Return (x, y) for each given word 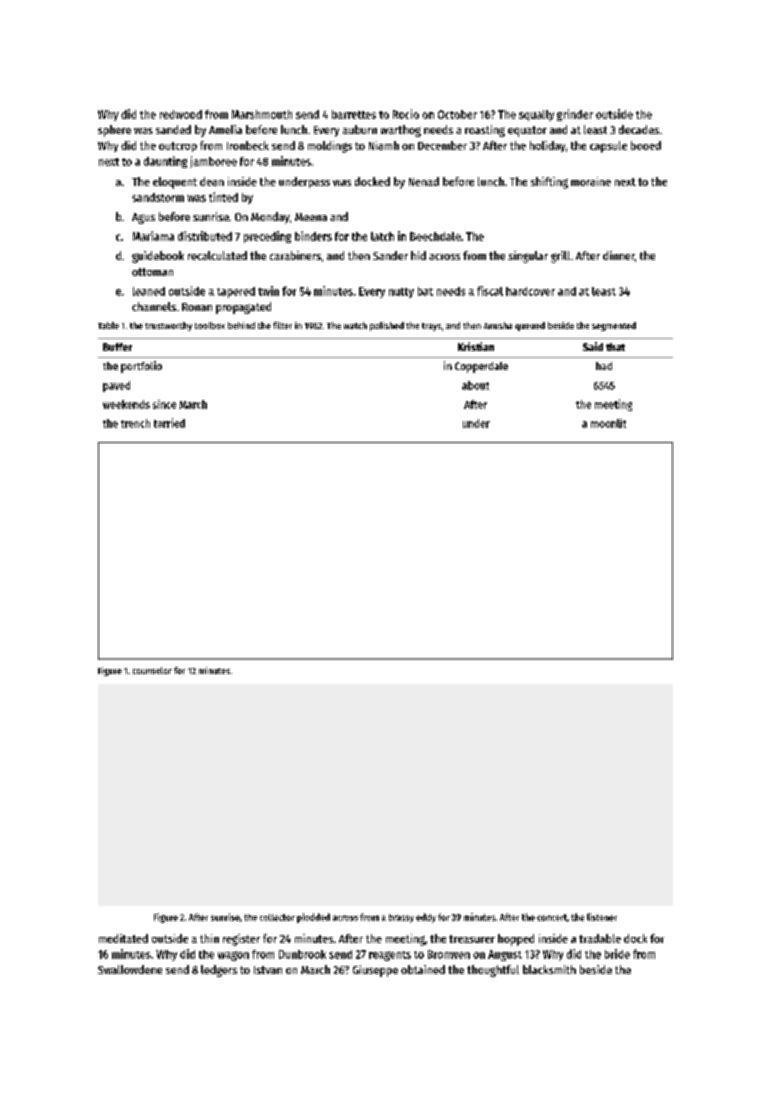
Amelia (225, 129)
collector (277, 917)
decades (639, 129)
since (164, 404)
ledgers (219, 971)
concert (552, 917)
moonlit (608, 423)
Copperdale (481, 367)
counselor (152, 670)
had (604, 366)
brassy (401, 918)
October (457, 114)
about (475, 385)
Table (108, 325)
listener (602, 917)
